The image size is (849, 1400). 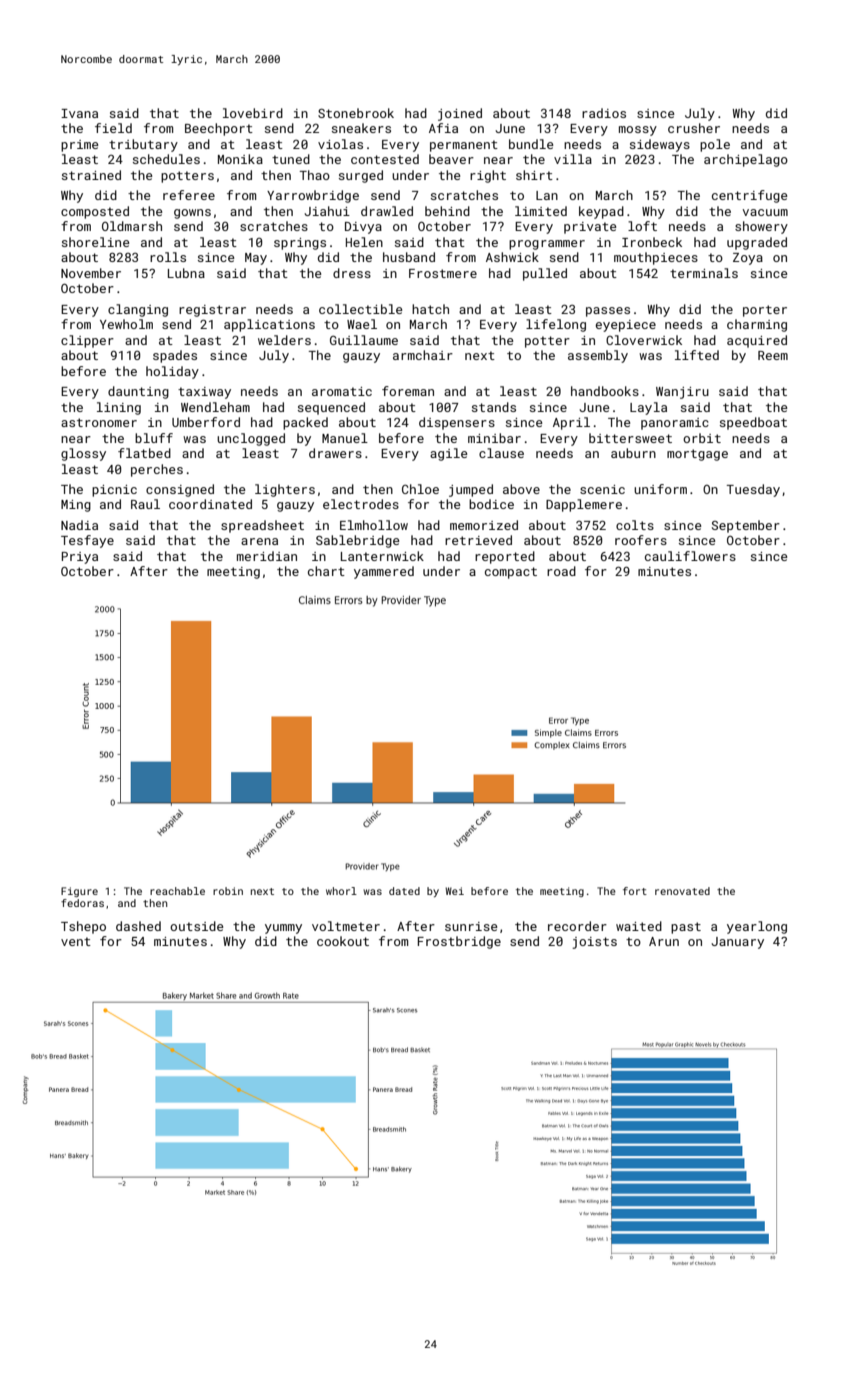 I want to click on centrifuge, so click(x=749, y=196).
